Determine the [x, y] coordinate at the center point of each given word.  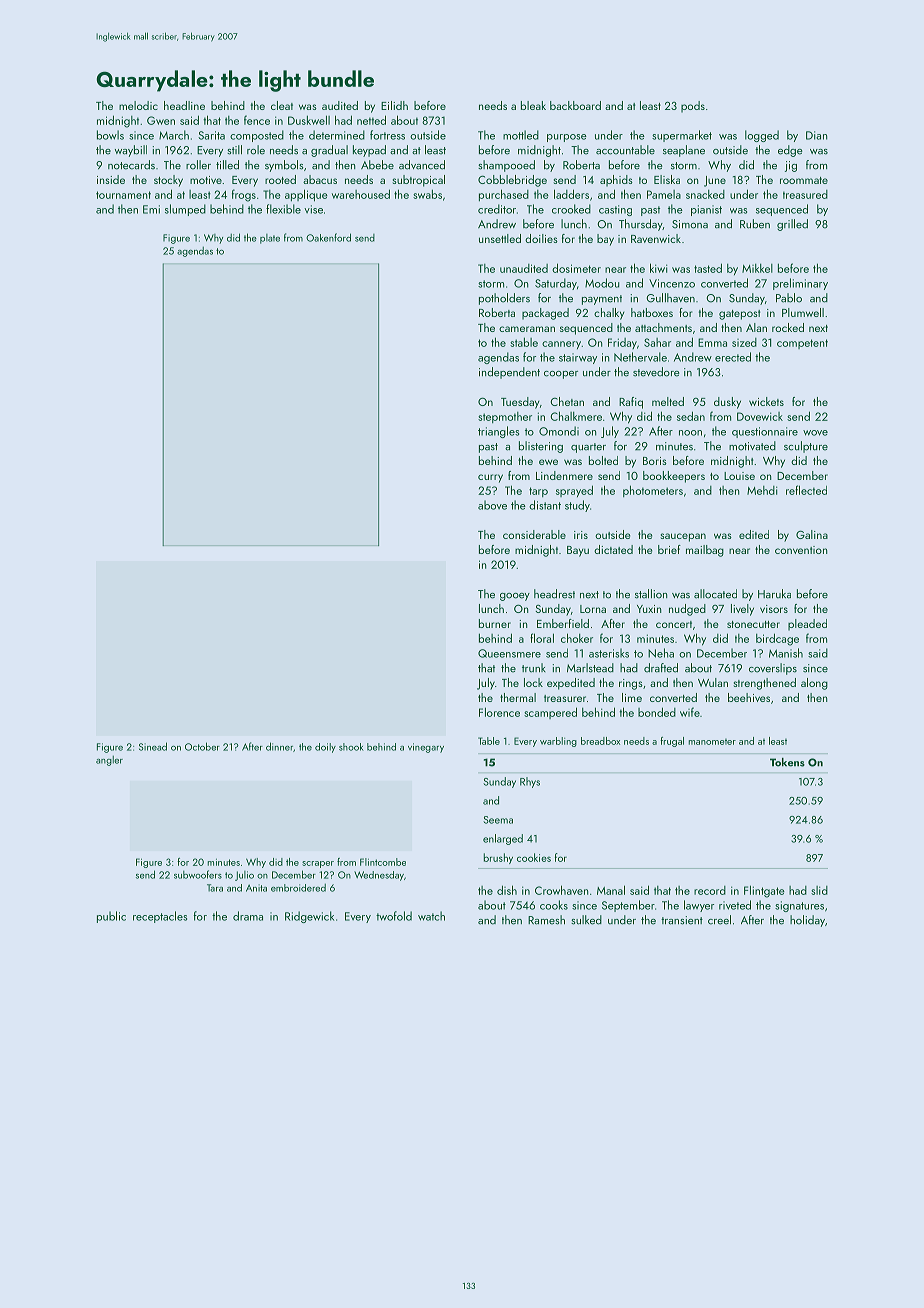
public [111, 917]
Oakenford [328, 237]
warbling [558, 742]
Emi [151, 209]
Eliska [667, 179]
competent [802, 344]
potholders [504, 299]
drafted [661, 668]
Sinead [153, 746]
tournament [123, 195]
